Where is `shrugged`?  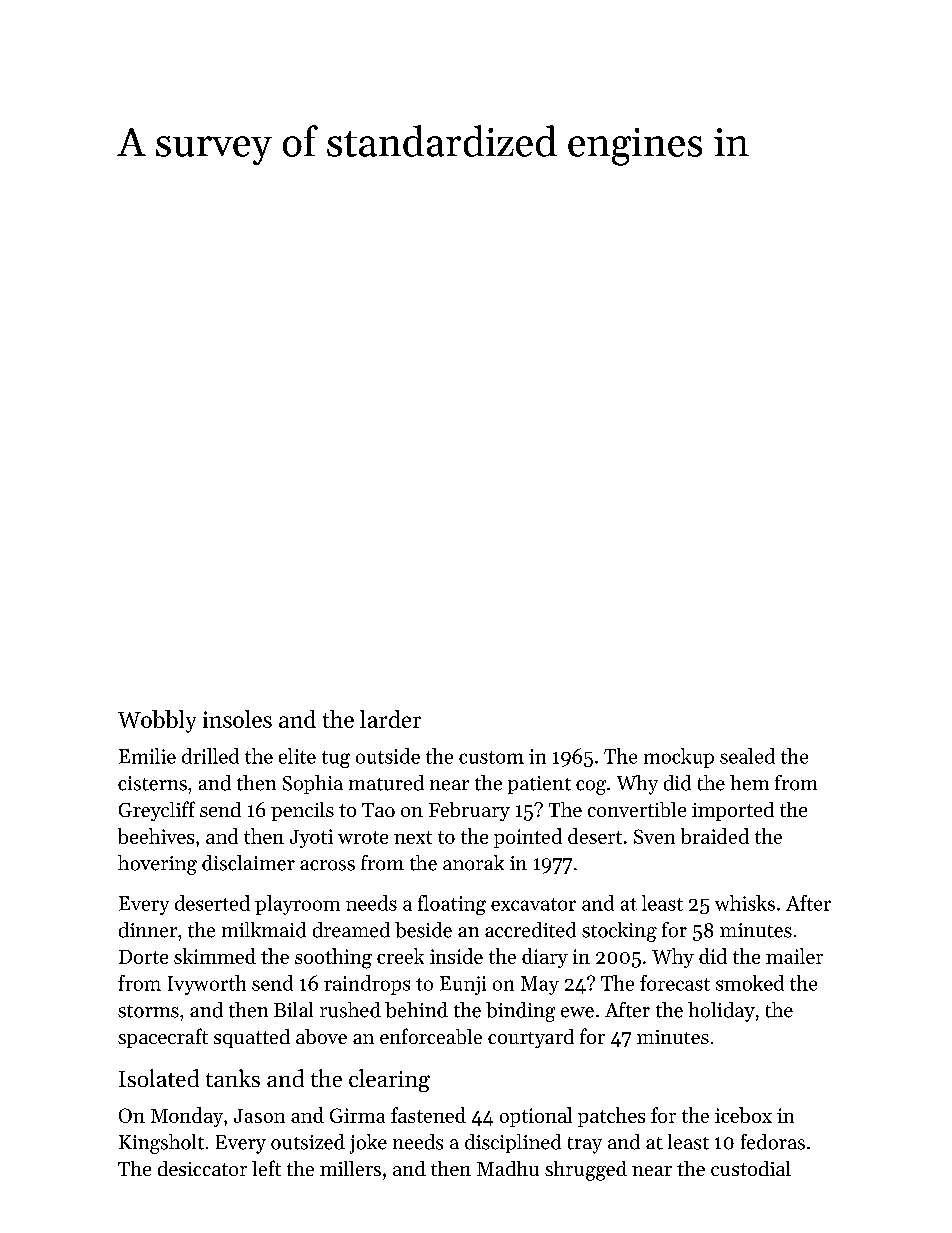 shrugged is located at coordinates (586, 1171).
